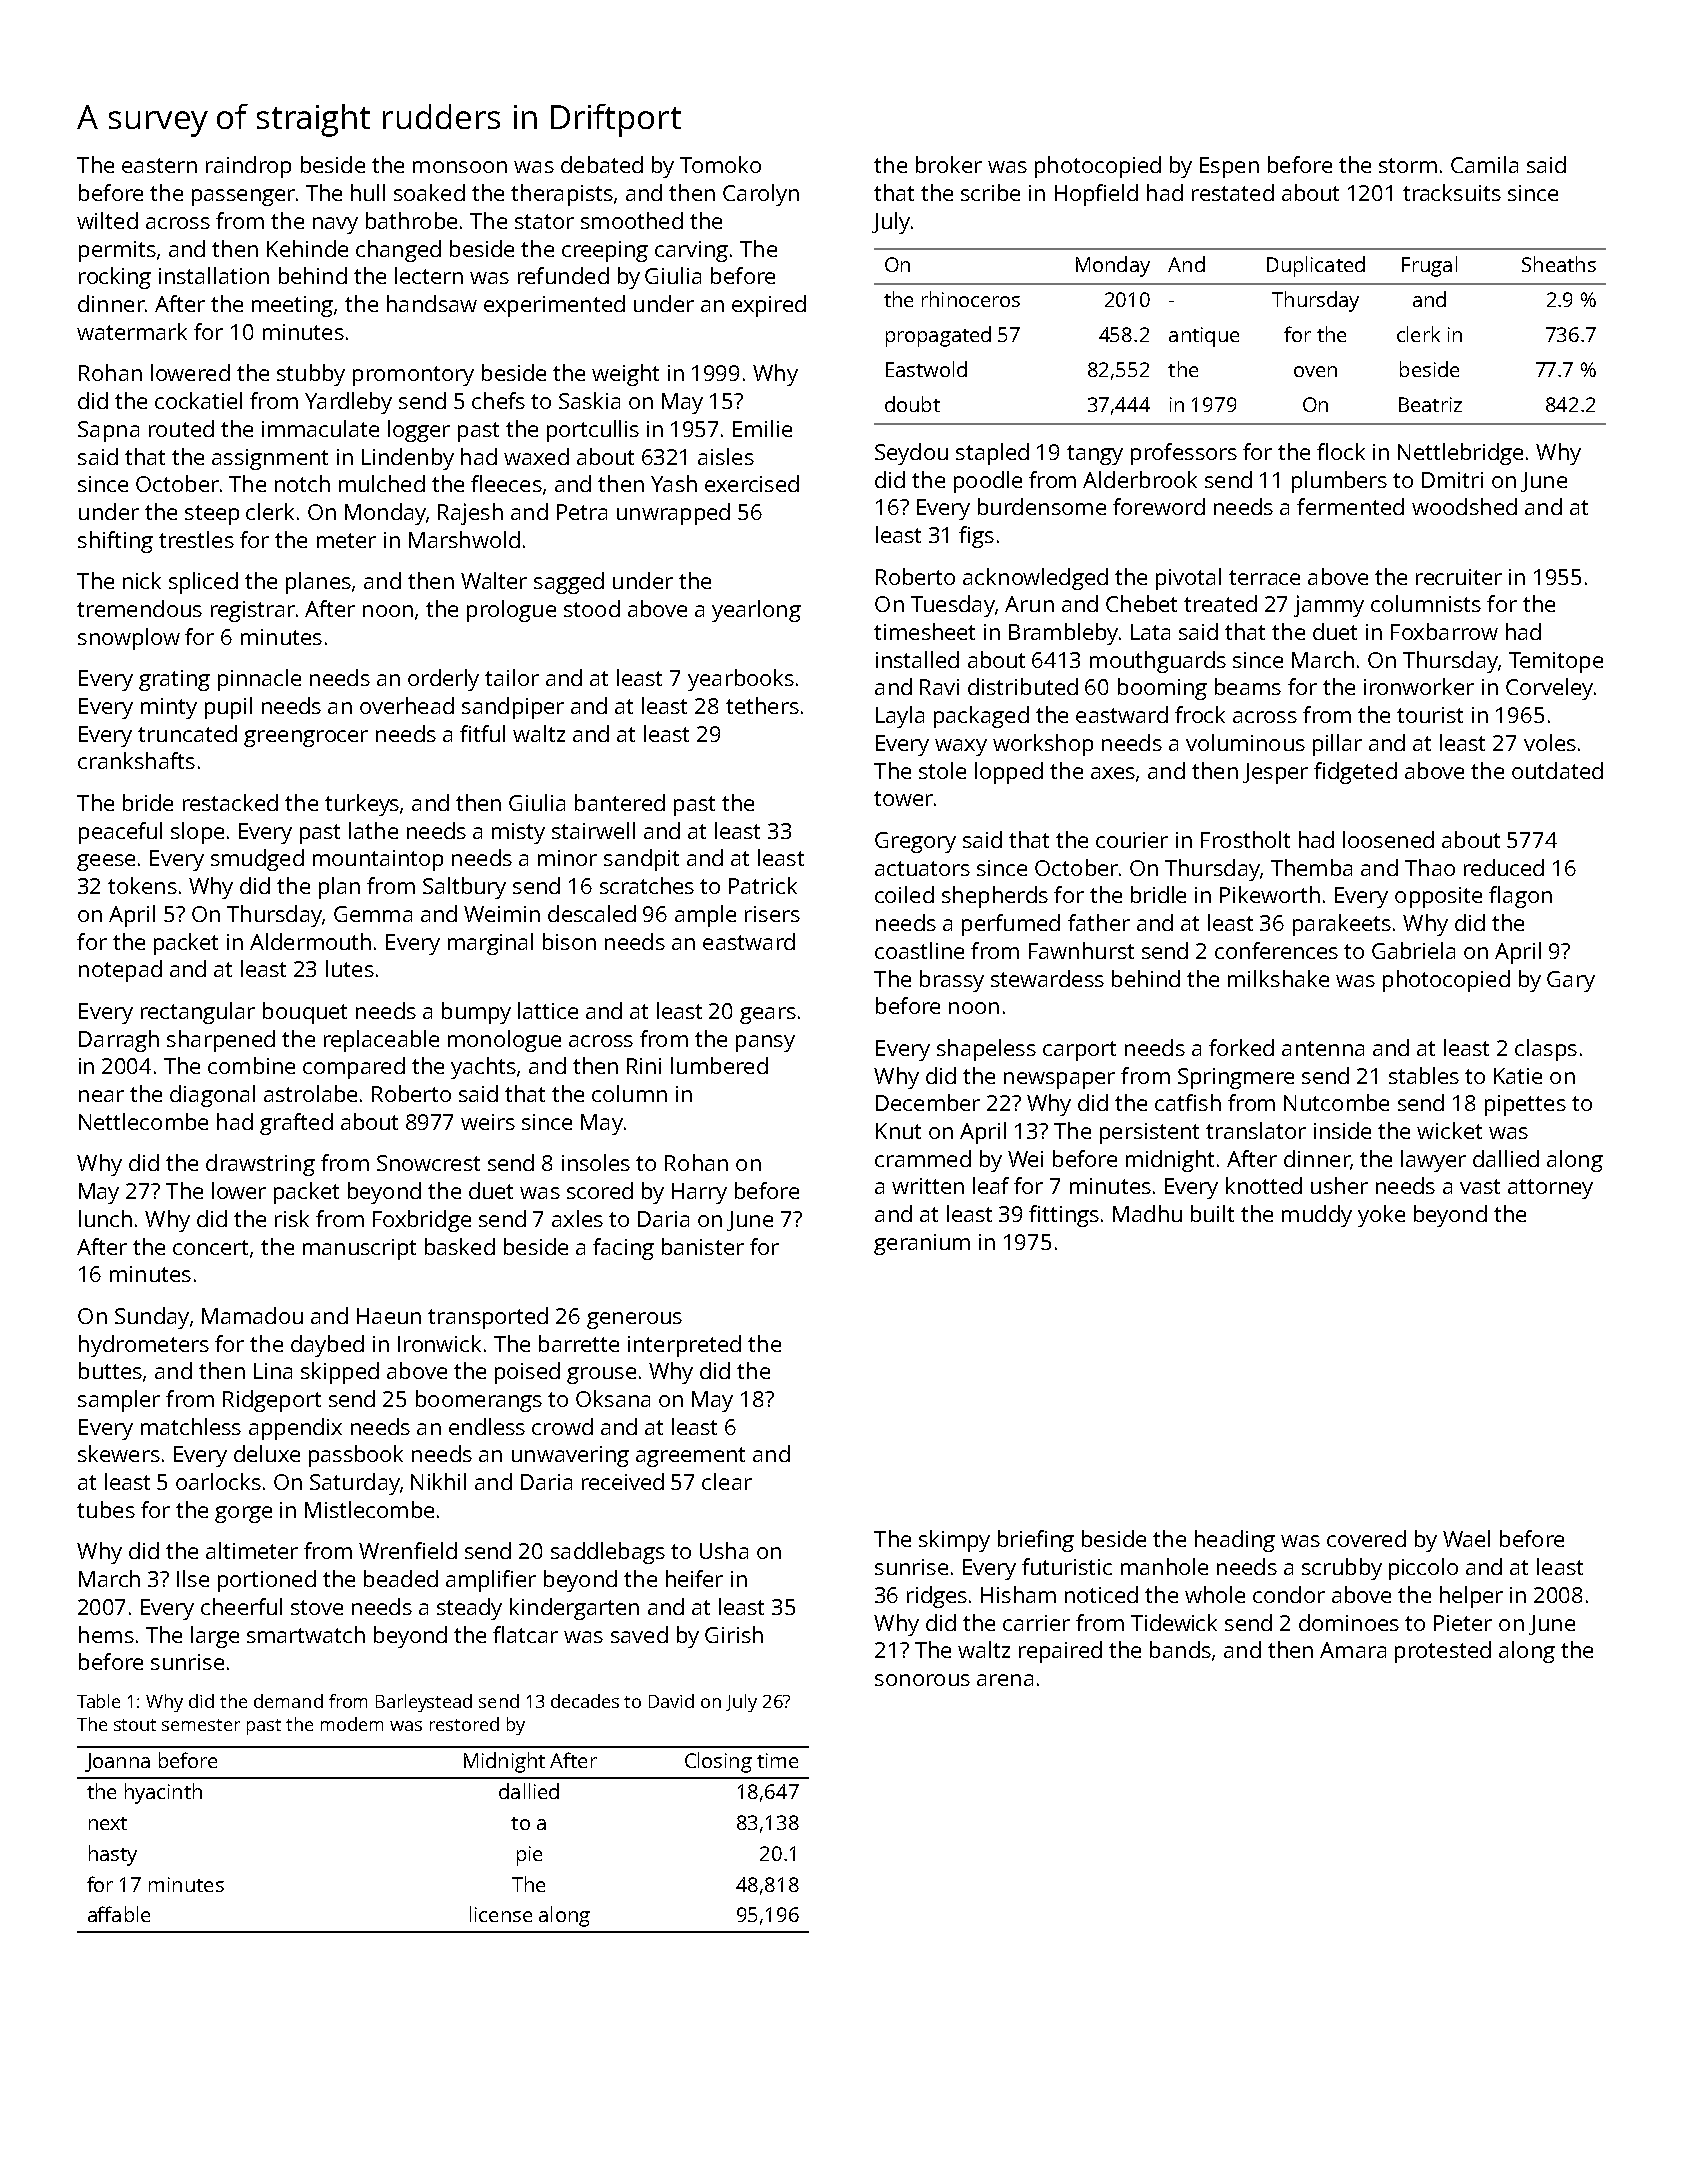 This document has height=2178, width=1683. I want to click on rhinoceros, so click(971, 299).
